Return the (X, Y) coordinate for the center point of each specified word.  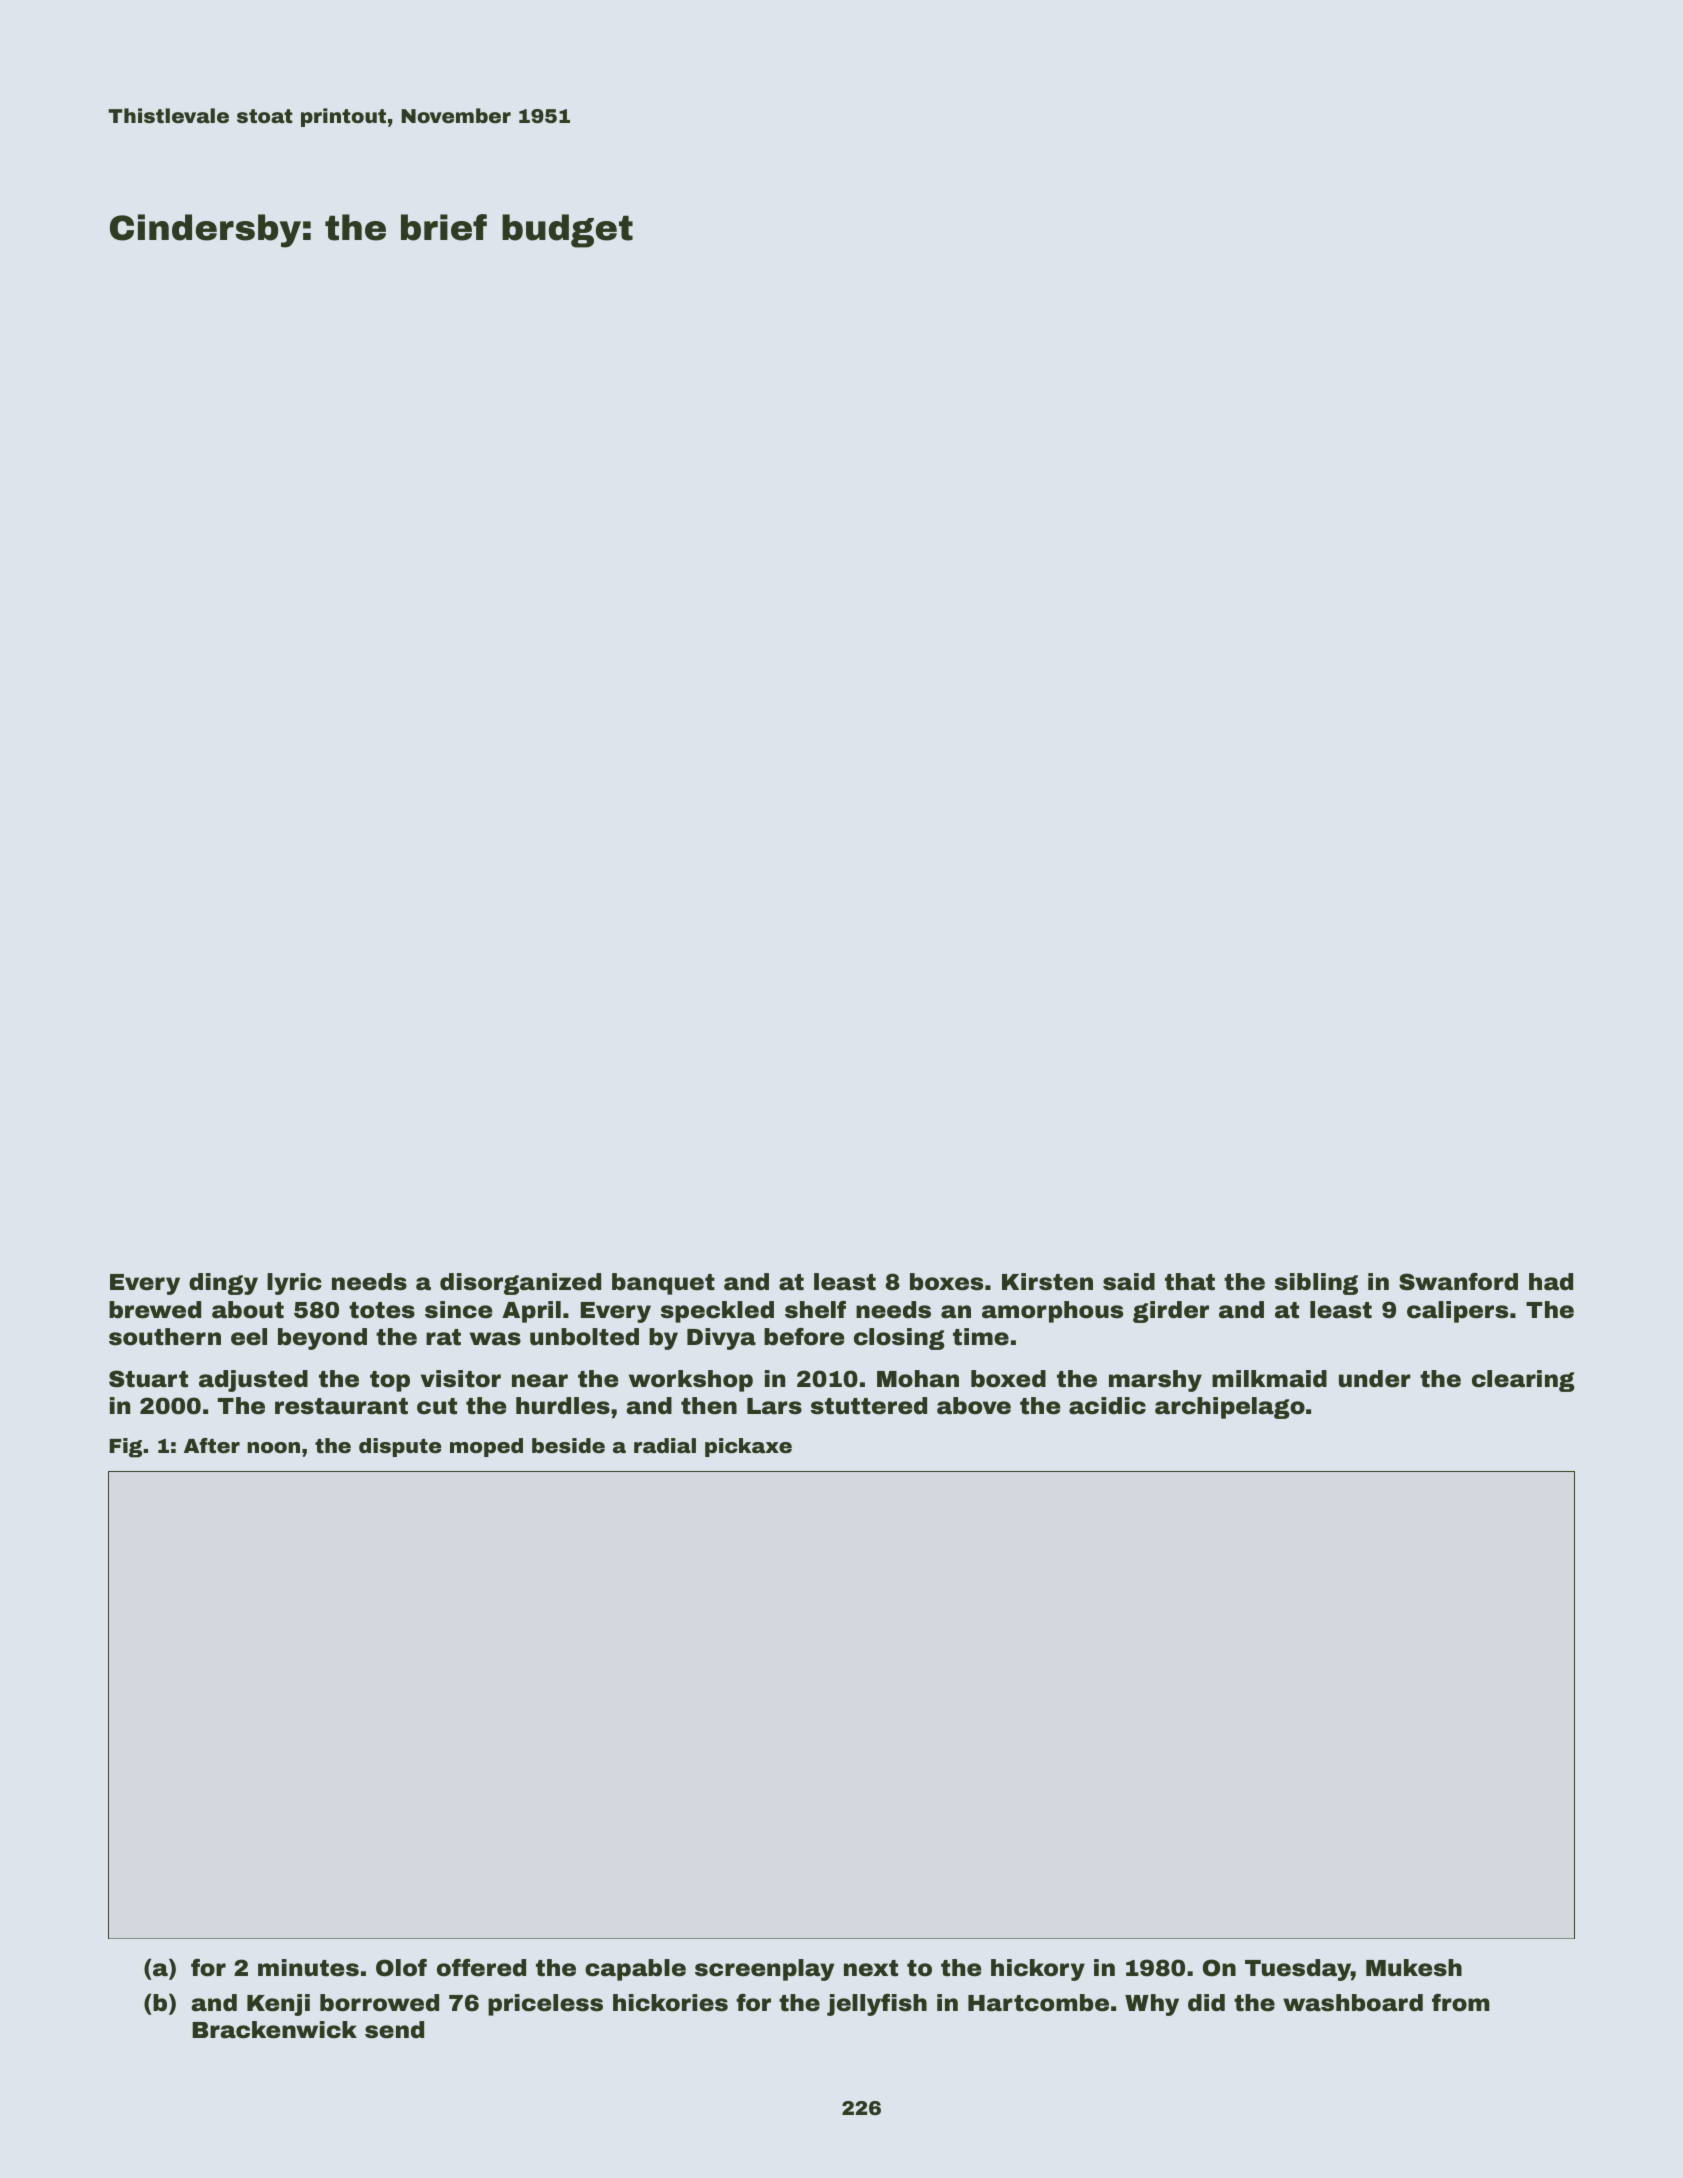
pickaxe (748, 1447)
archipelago (1230, 1408)
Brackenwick (274, 2030)
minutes (308, 1968)
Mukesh (1414, 1968)
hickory (1038, 1970)
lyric (294, 1284)
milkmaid (1269, 1379)
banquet (663, 1284)
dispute (400, 1447)
